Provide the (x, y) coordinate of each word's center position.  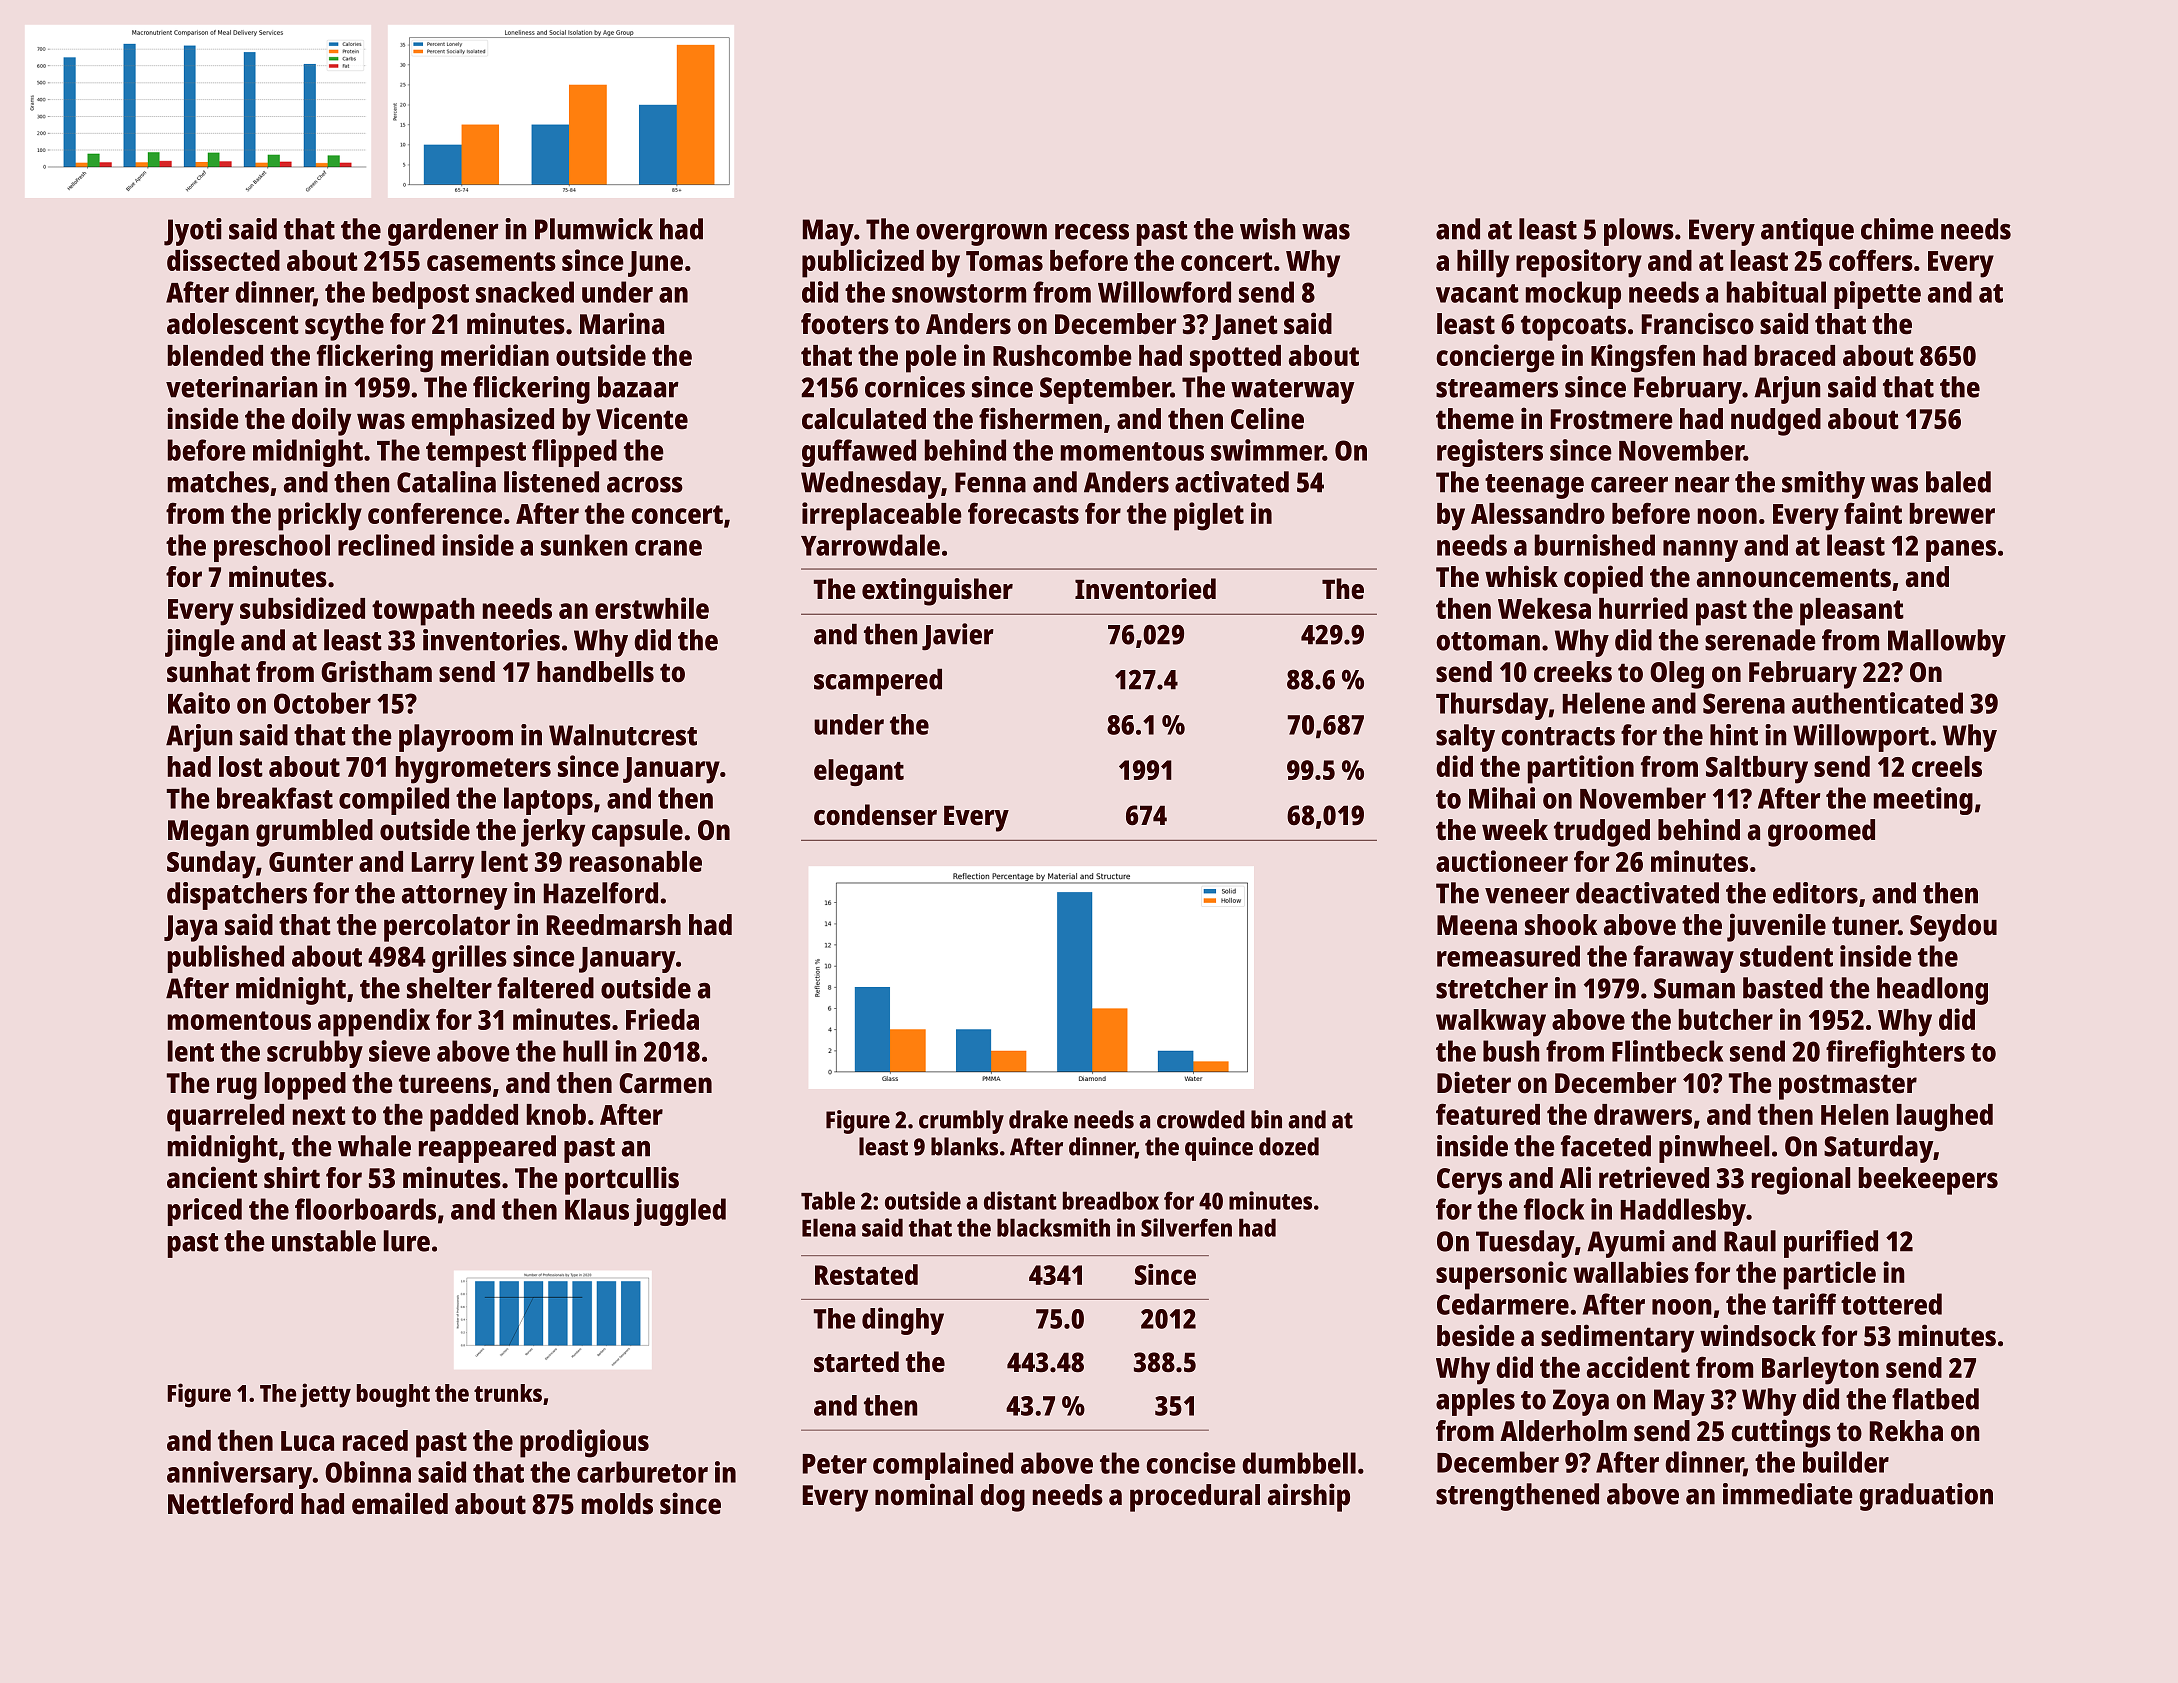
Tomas (1004, 261)
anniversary (239, 1475)
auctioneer (1502, 861)
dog (1002, 1498)
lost (241, 766)
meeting (1923, 801)
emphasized (482, 421)
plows (1639, 232)
